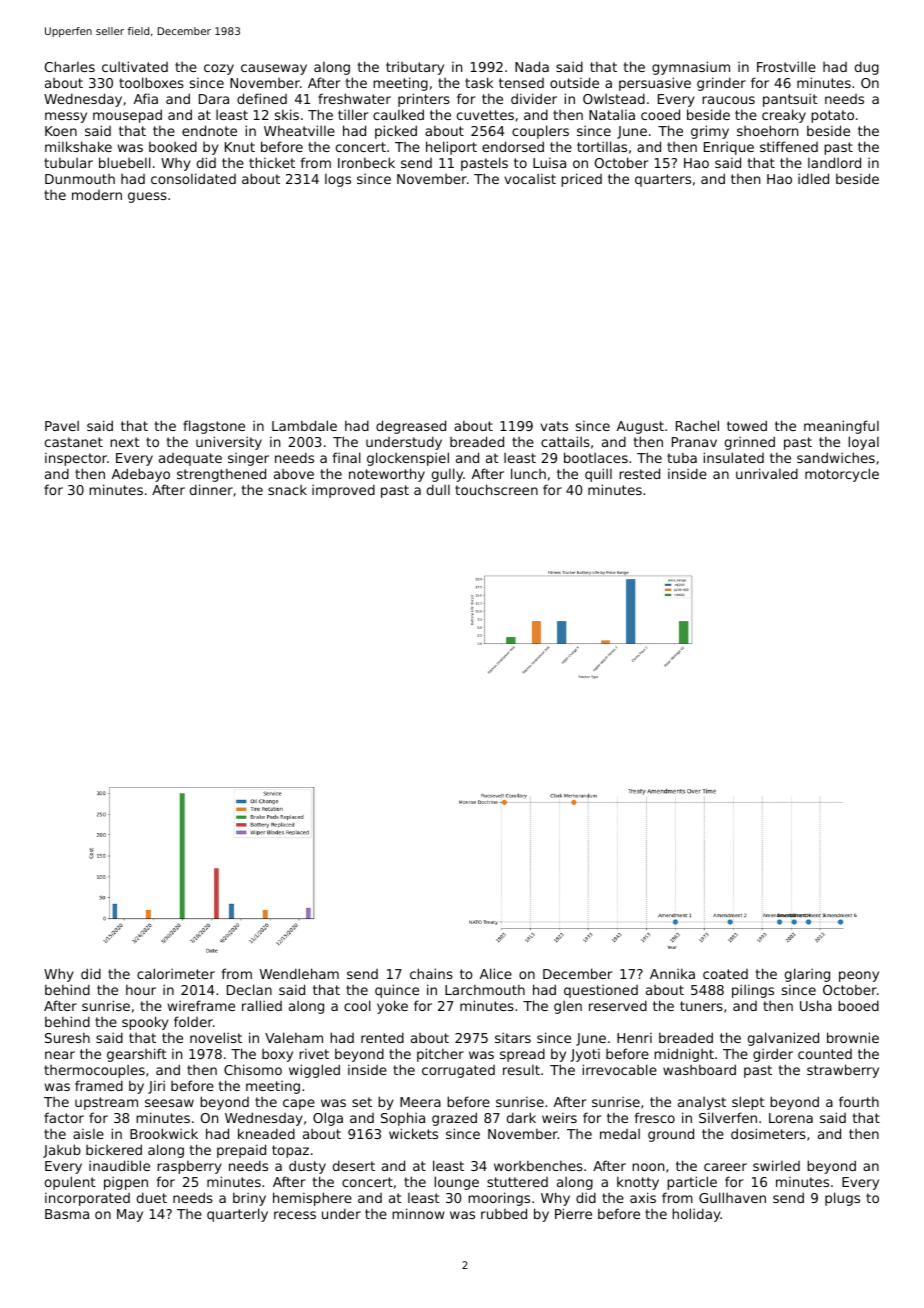 This screenshot has height=1308, width=924. I want to click on holiday, so click(696, 1215).
